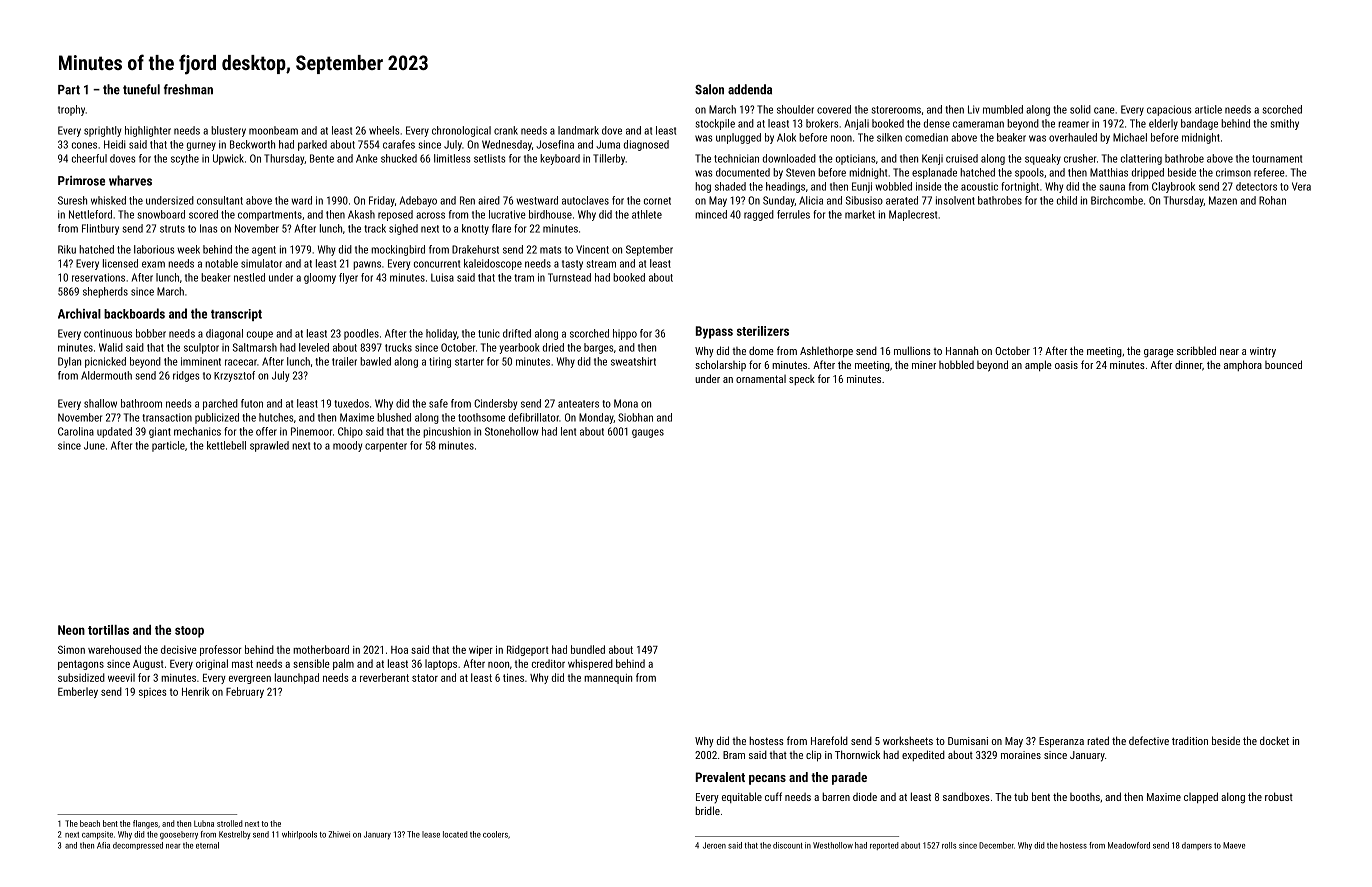  What do you see at coordinates (648, 433) in the image?
I see `gauges` at bounding box center [648, 433].
